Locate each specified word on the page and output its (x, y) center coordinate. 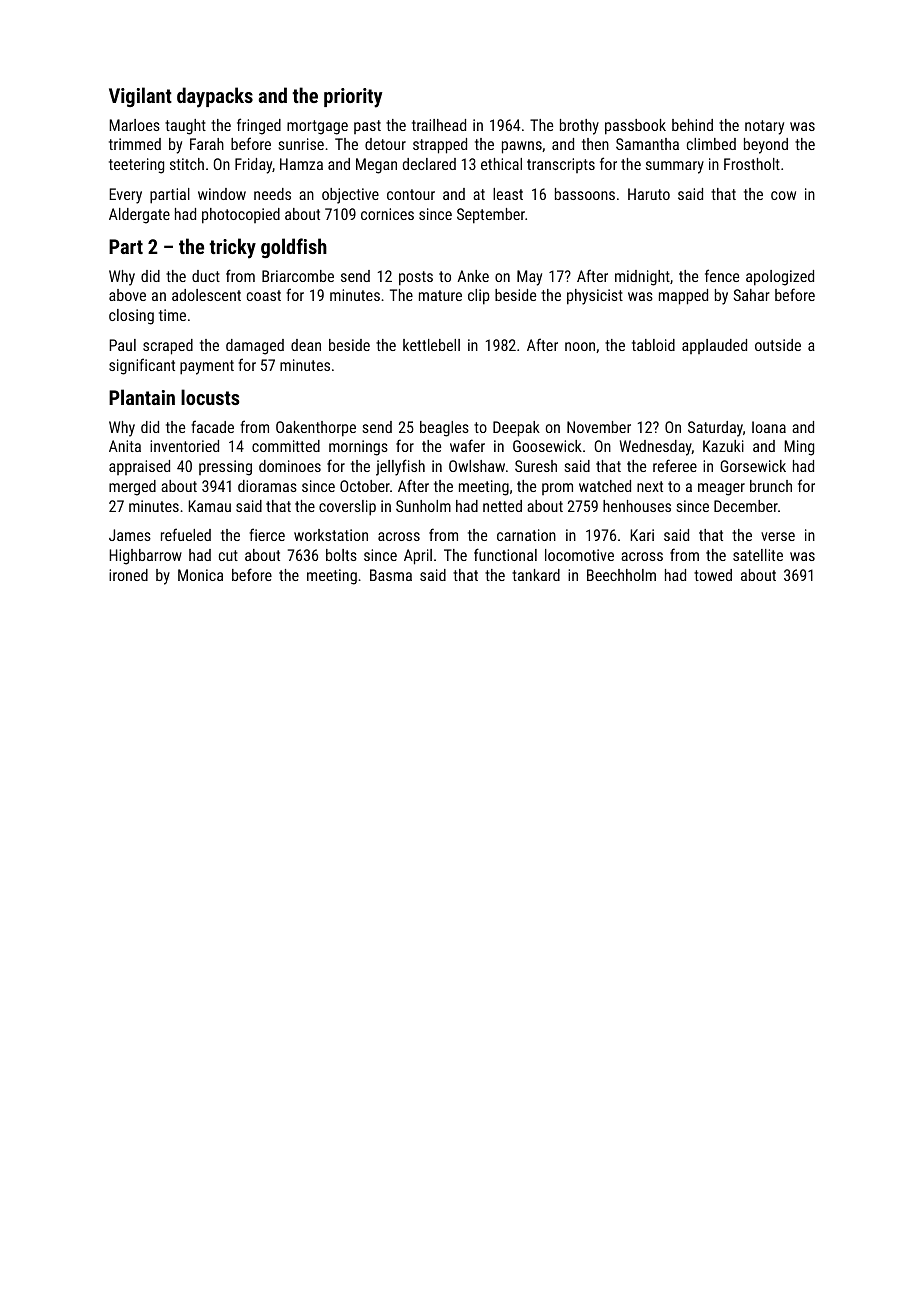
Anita (125, 446)
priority (353, 98)
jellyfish (400, 467)
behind (692, 125)
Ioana (769, 427)
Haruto (649, 194)
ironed (128, 575)
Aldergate (139, 216)
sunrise (301, 144)
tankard (536, 575)
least (508, 194)
